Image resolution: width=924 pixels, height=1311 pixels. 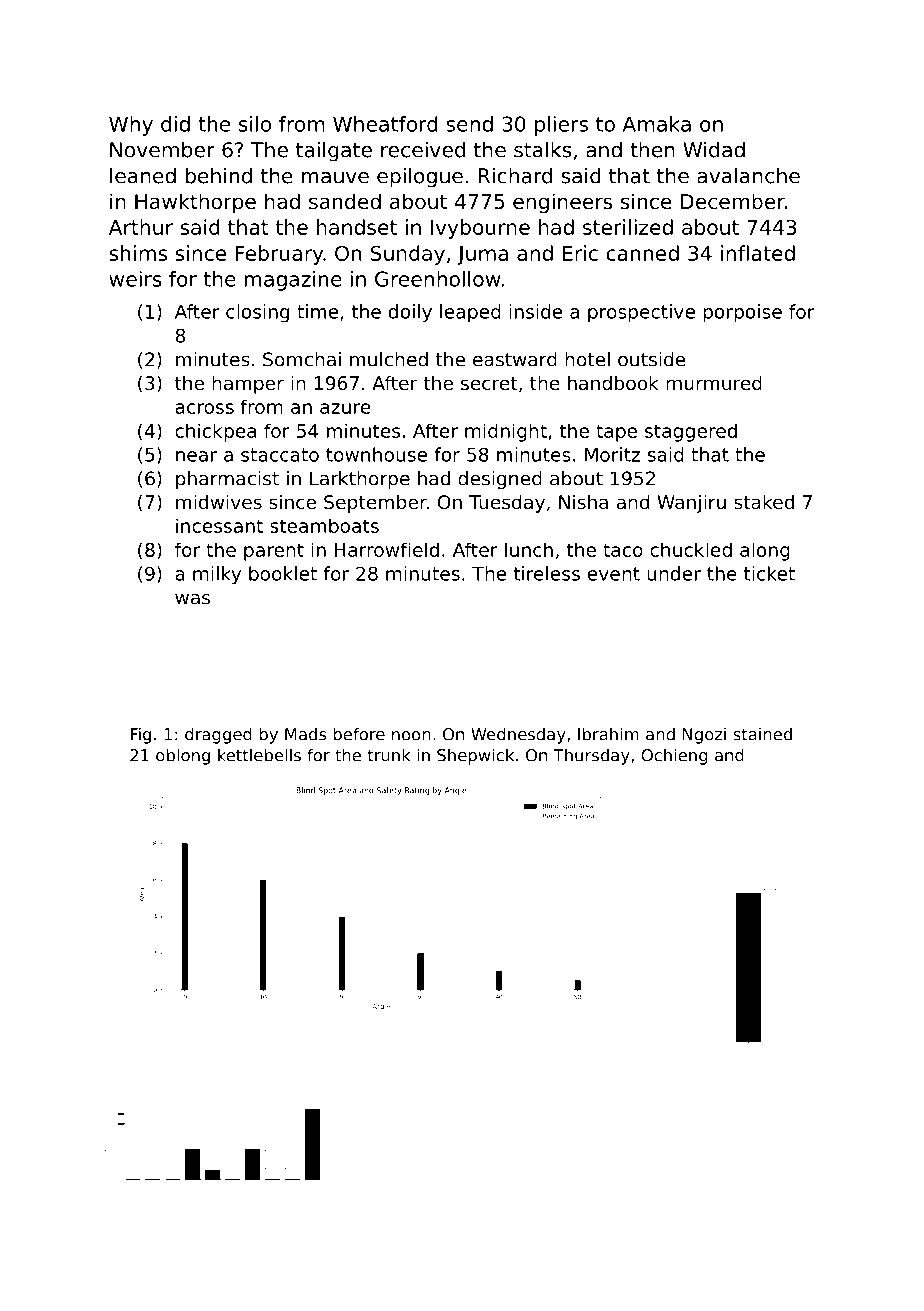 What do you see at coordinates (547, 573) in the screenshot?
I see `tireless` at bounding box center [547, 573].
